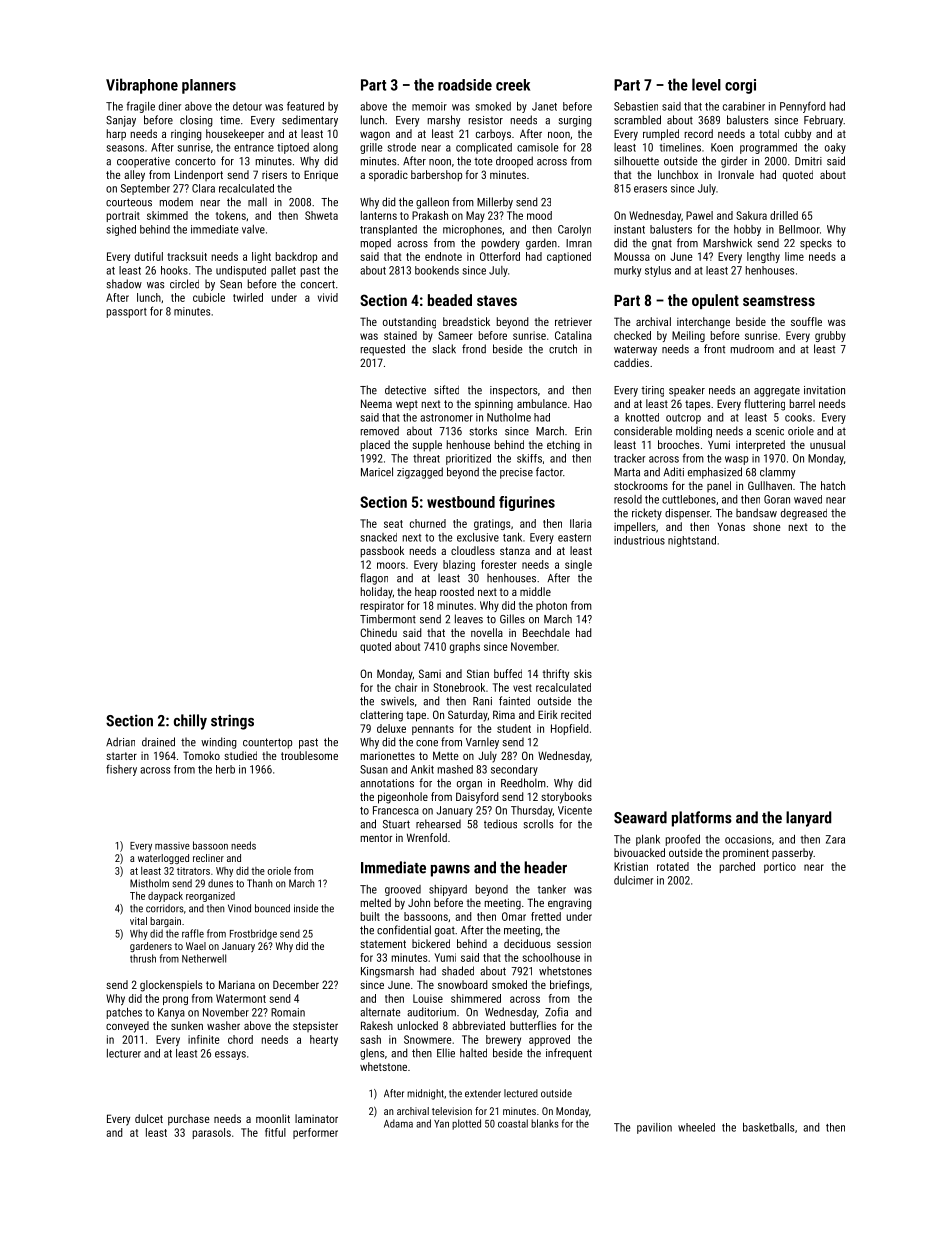 The height and width of the screenshot is (1233, 952). I want to click on mudroom, so click(752, 349).
